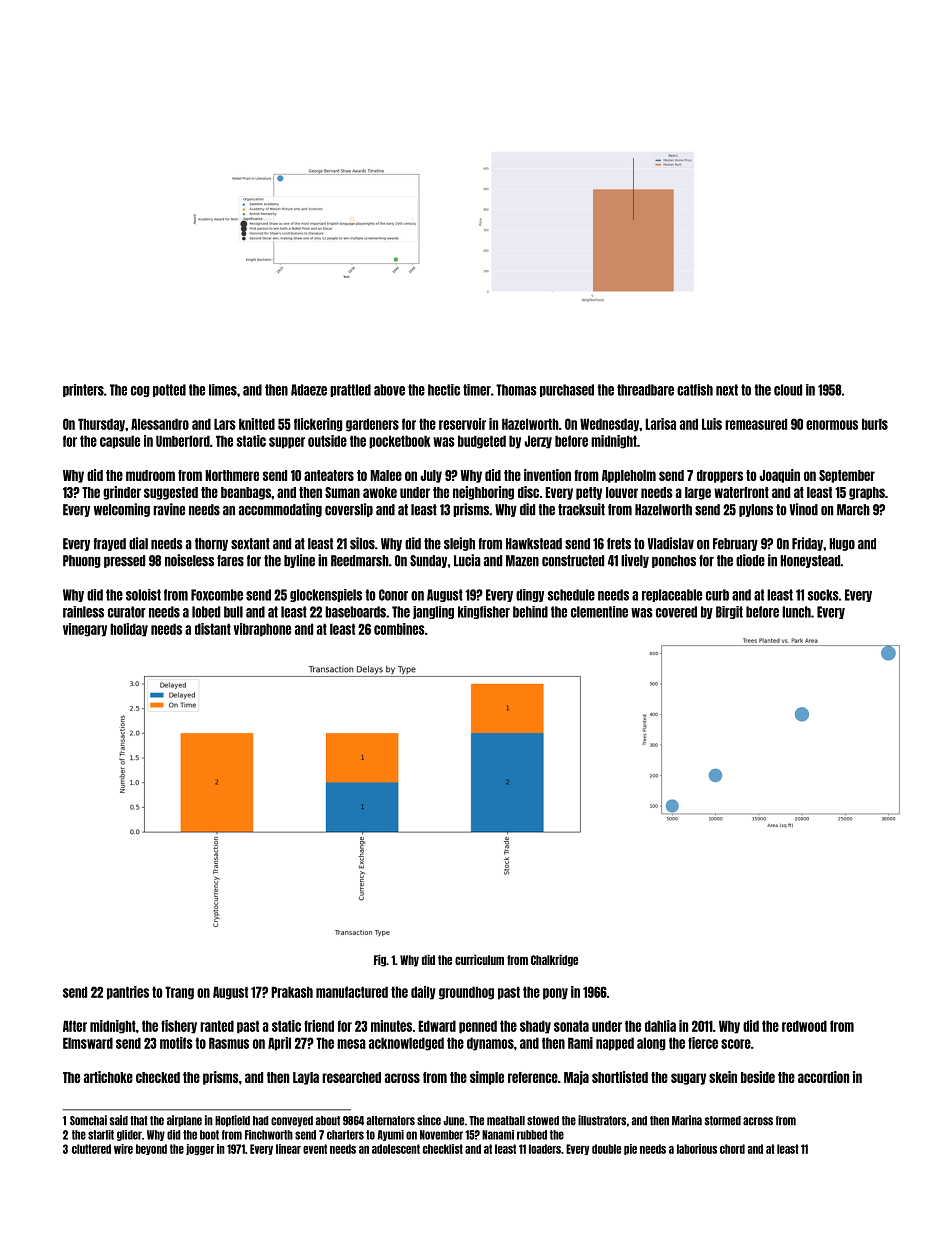 The height and width of the image is (1233, 952). What do you see at coordinates (179, 993) in the image?
I see `Trang` at bounding box center [179, 993].
